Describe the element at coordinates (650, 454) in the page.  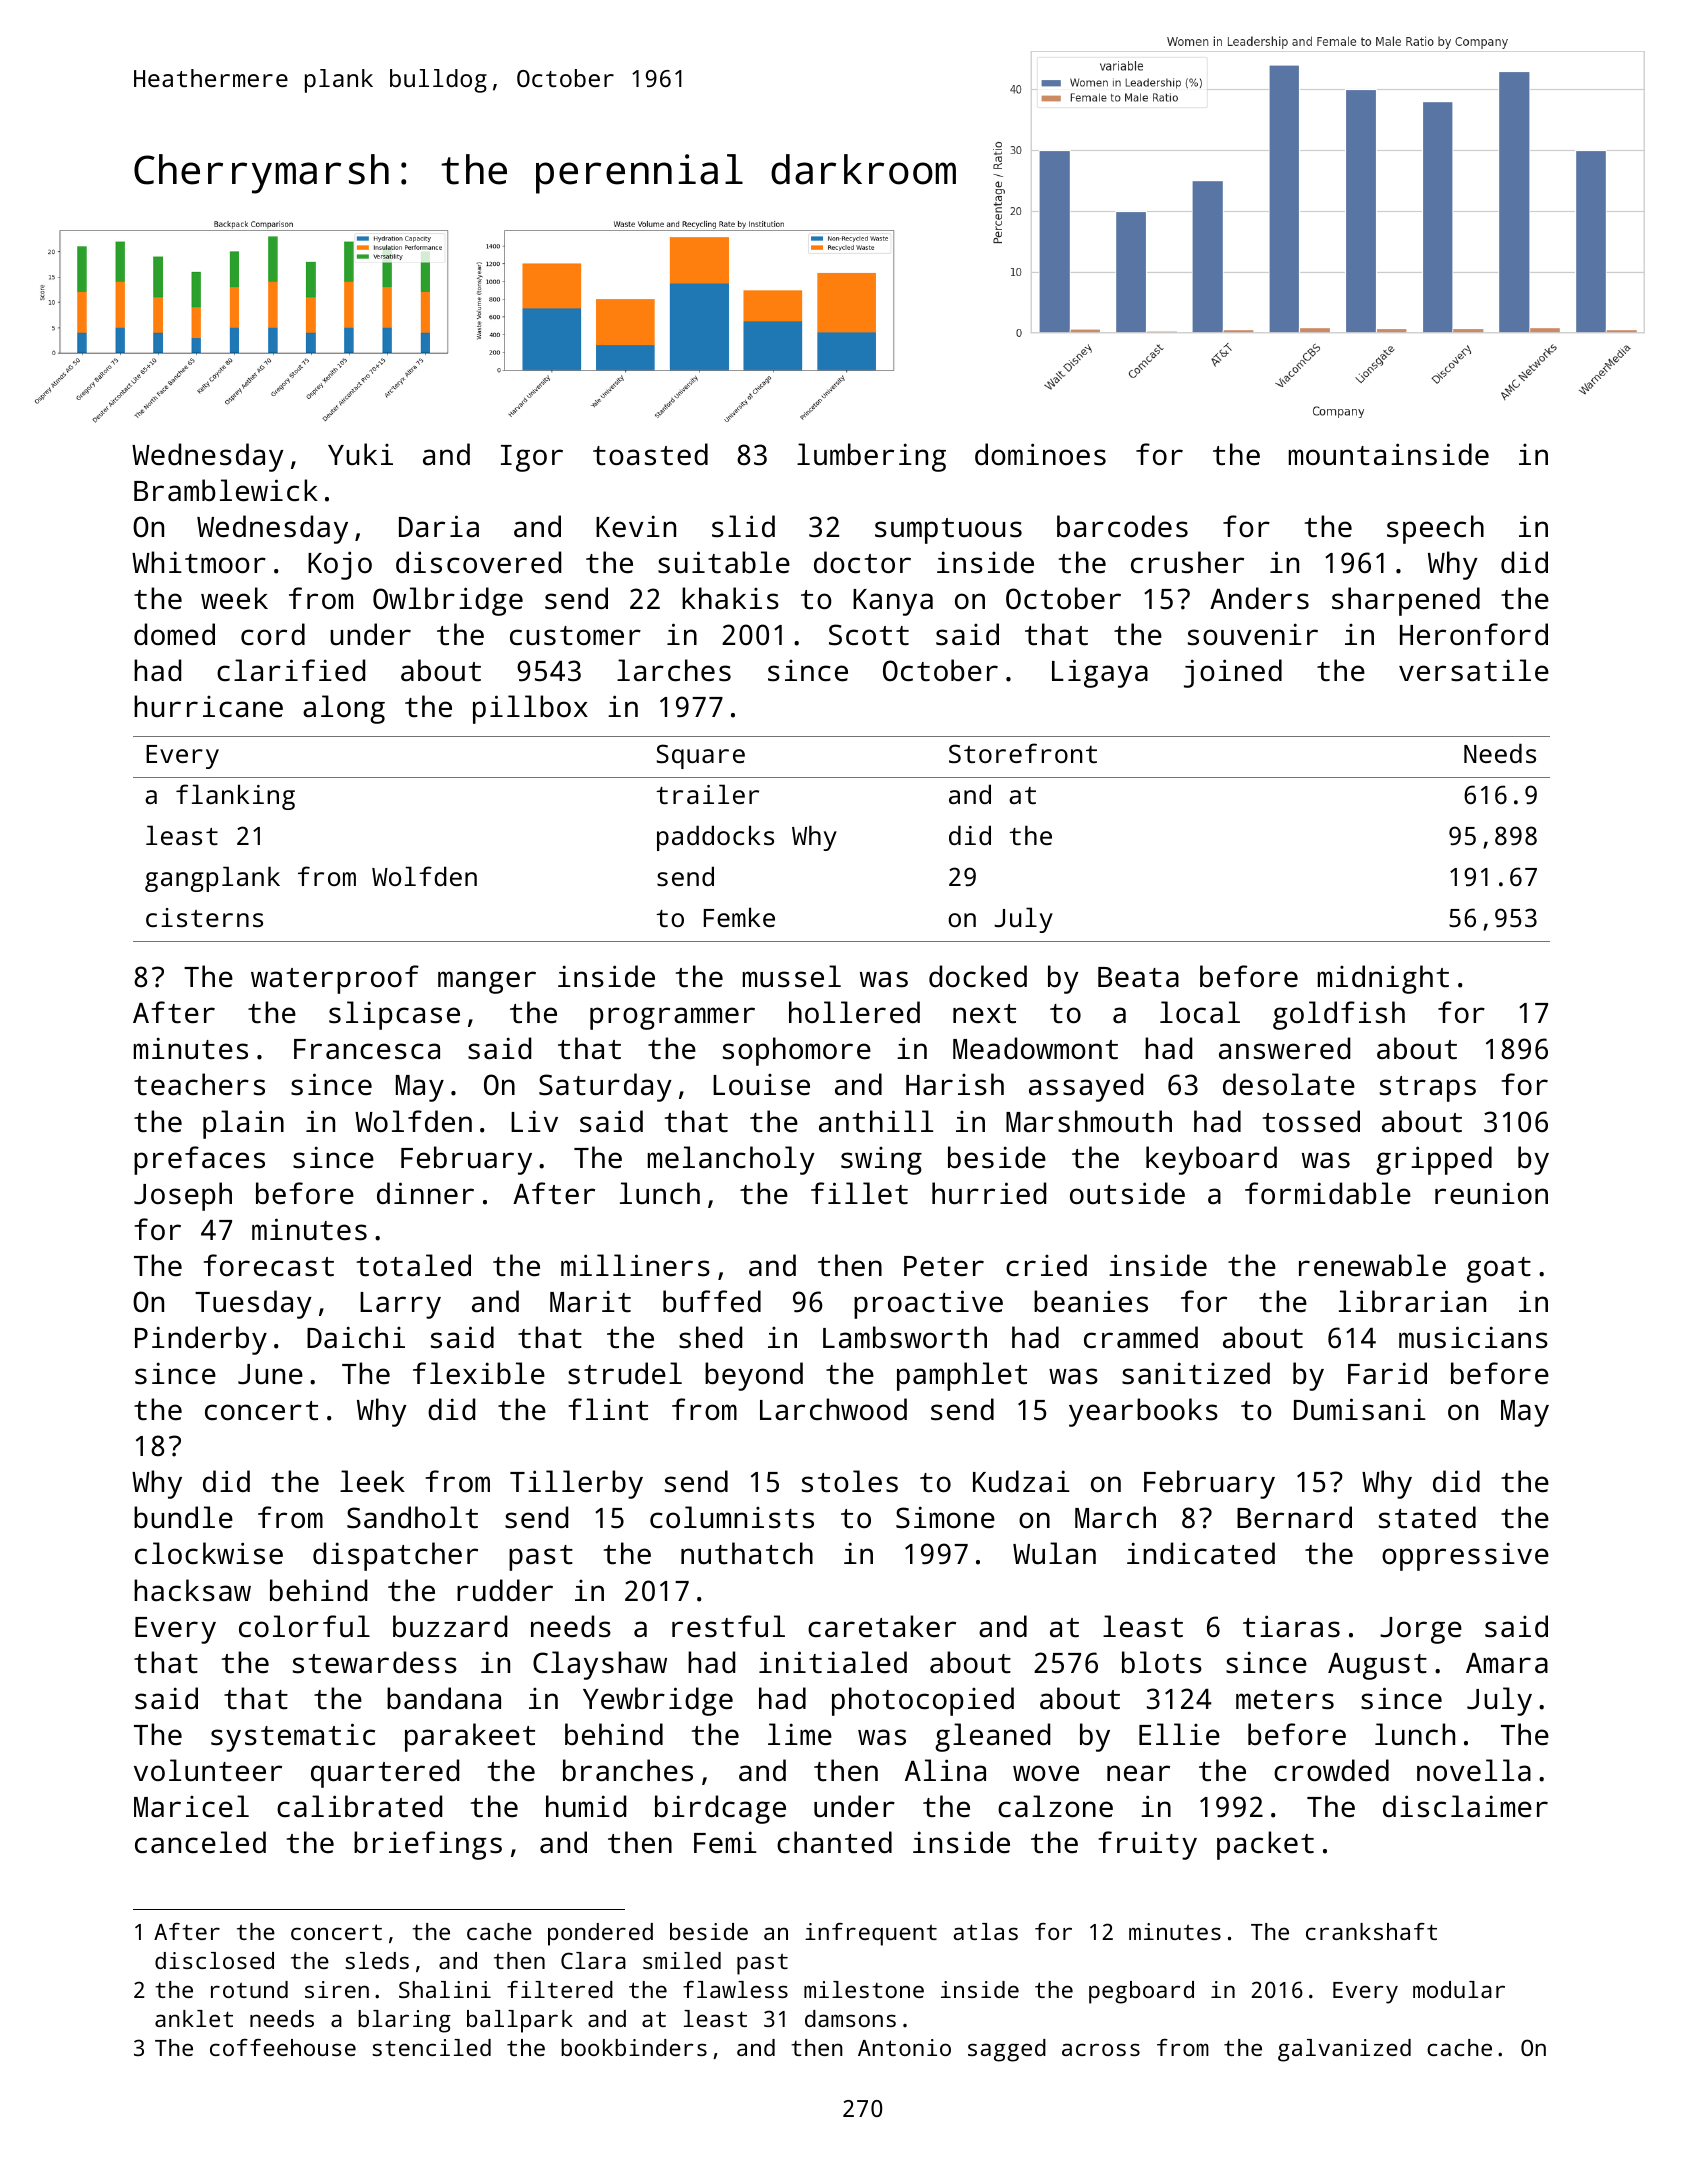
I see `toasted` at that location.
